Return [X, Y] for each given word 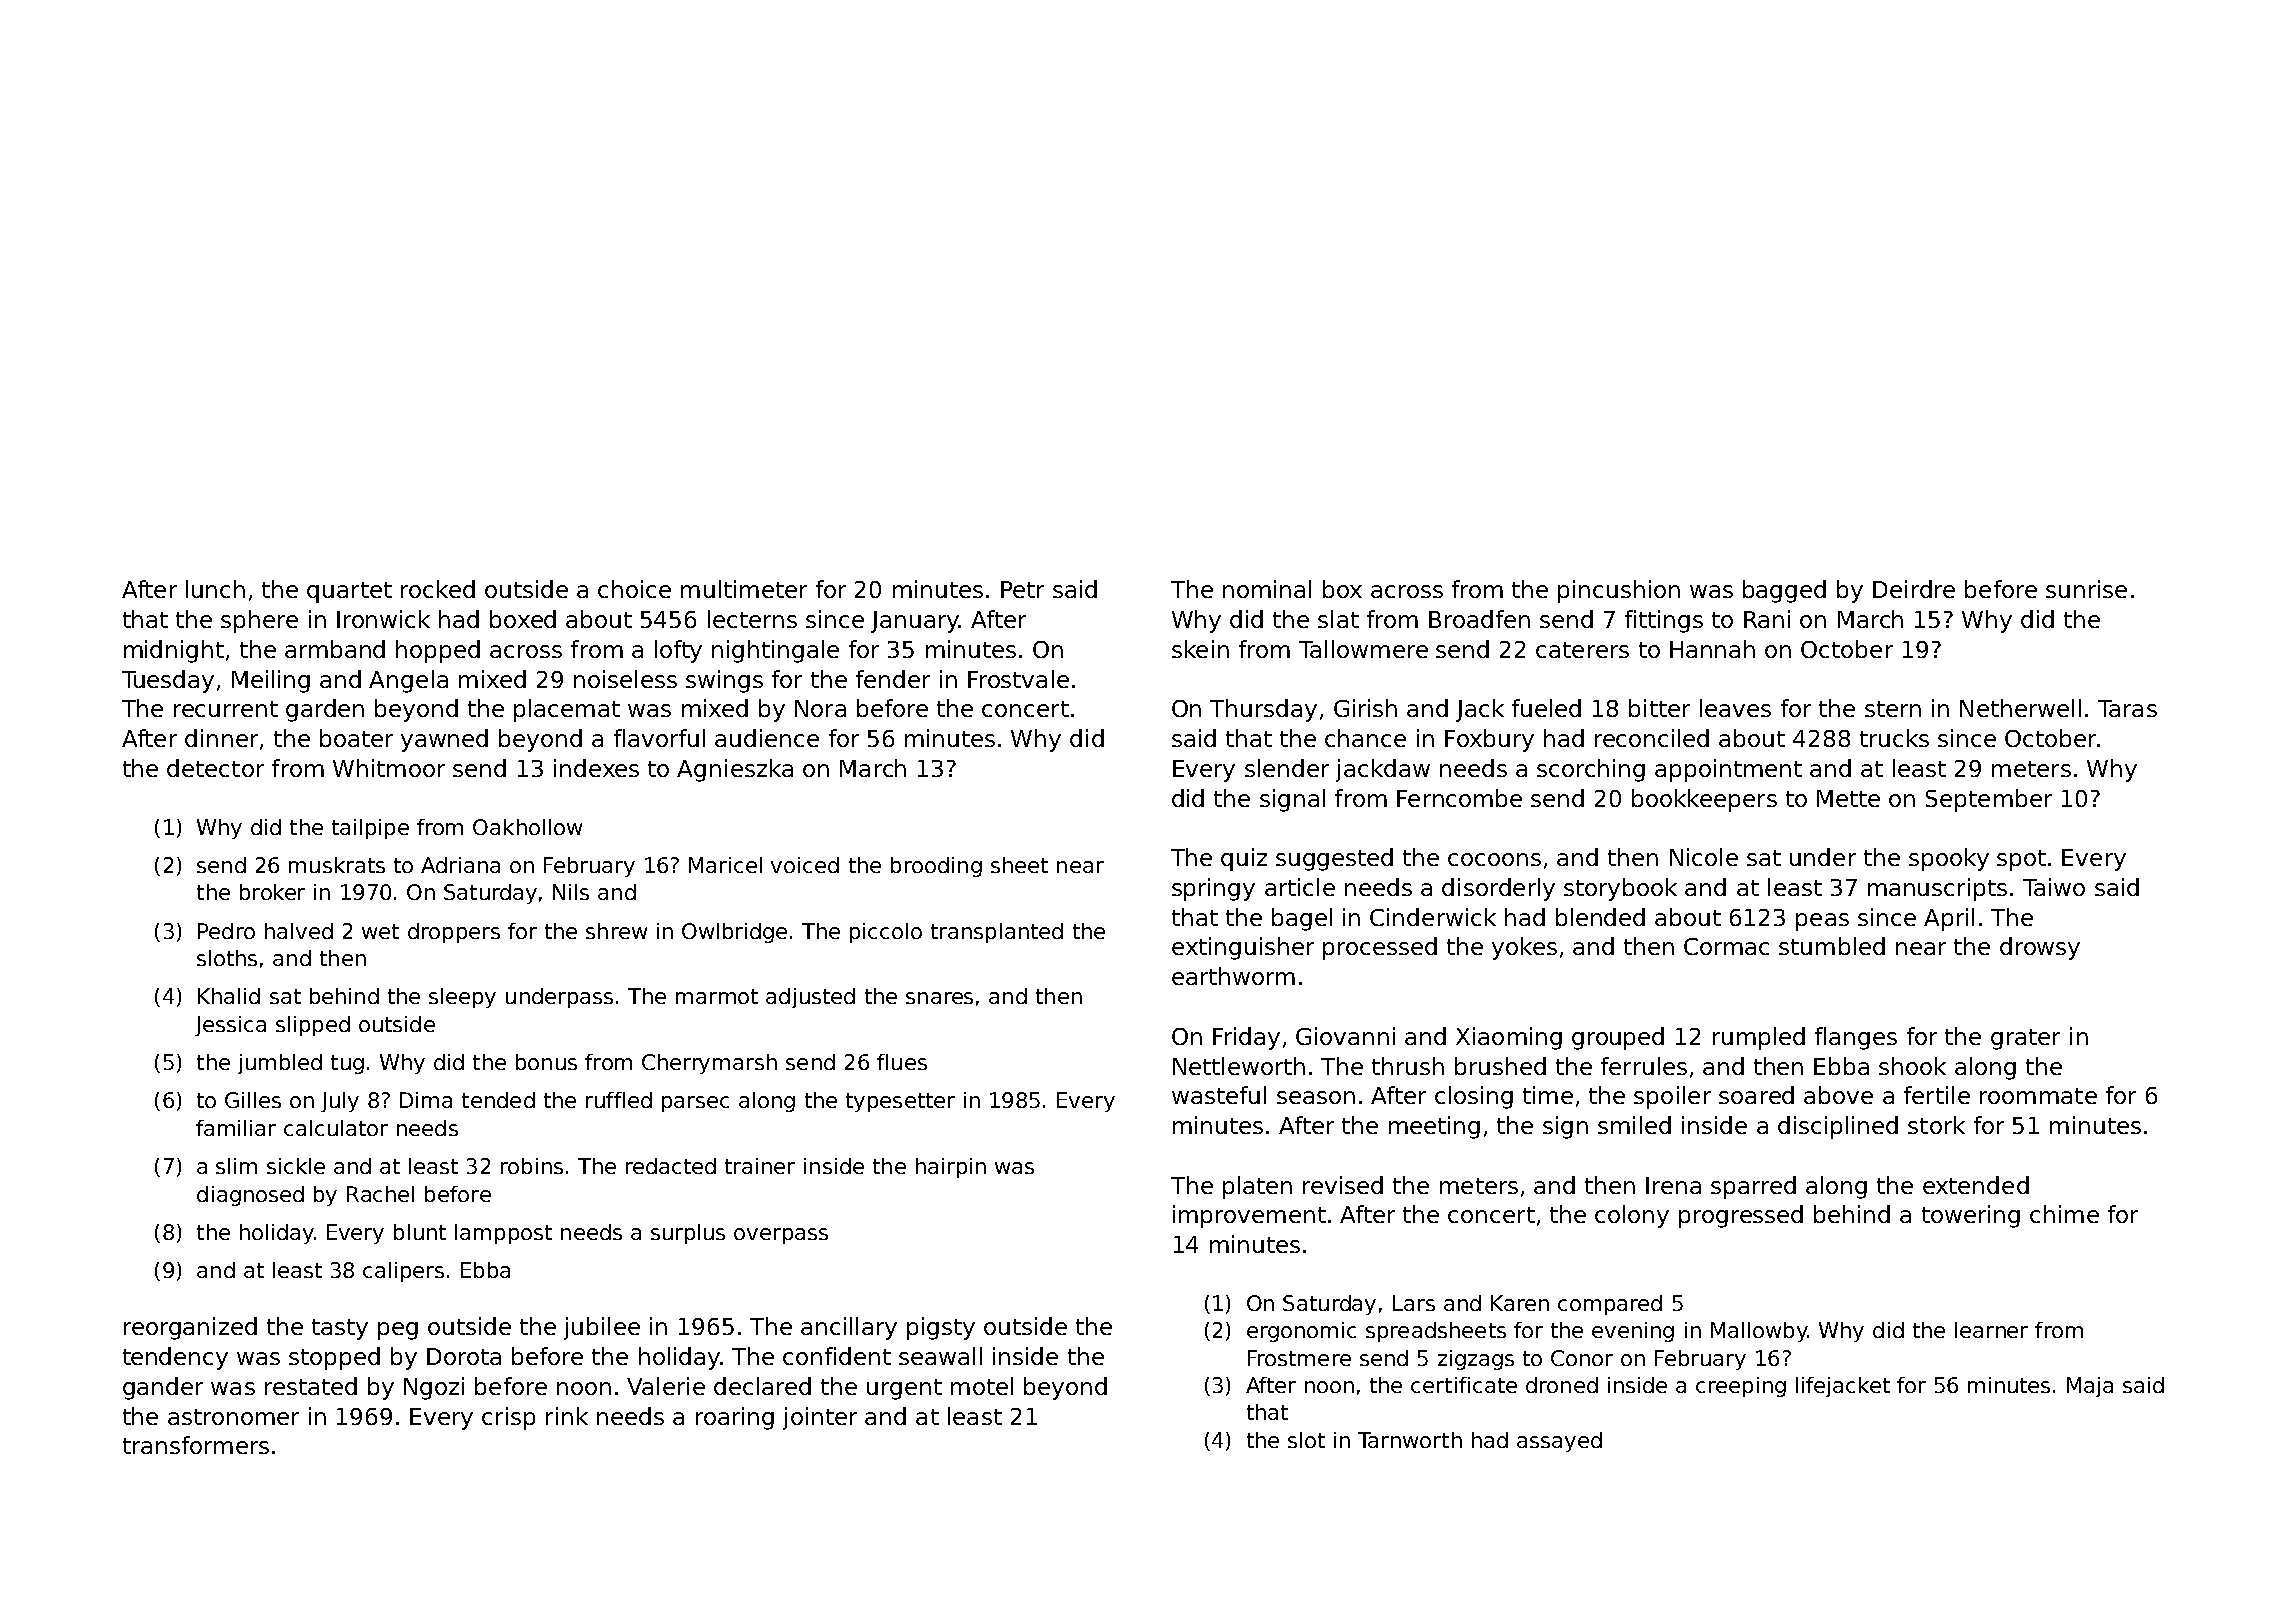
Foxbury [1489, 740]
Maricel [725, 865]
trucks [1894, 738]
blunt [420, 1232]
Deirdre [1914, 589]
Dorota [464, 1356]
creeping [1741, 1387]
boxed [523, 619]
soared [1756, 1095]
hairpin [951, 1168]
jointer [820, 1418]
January [915, 622]
